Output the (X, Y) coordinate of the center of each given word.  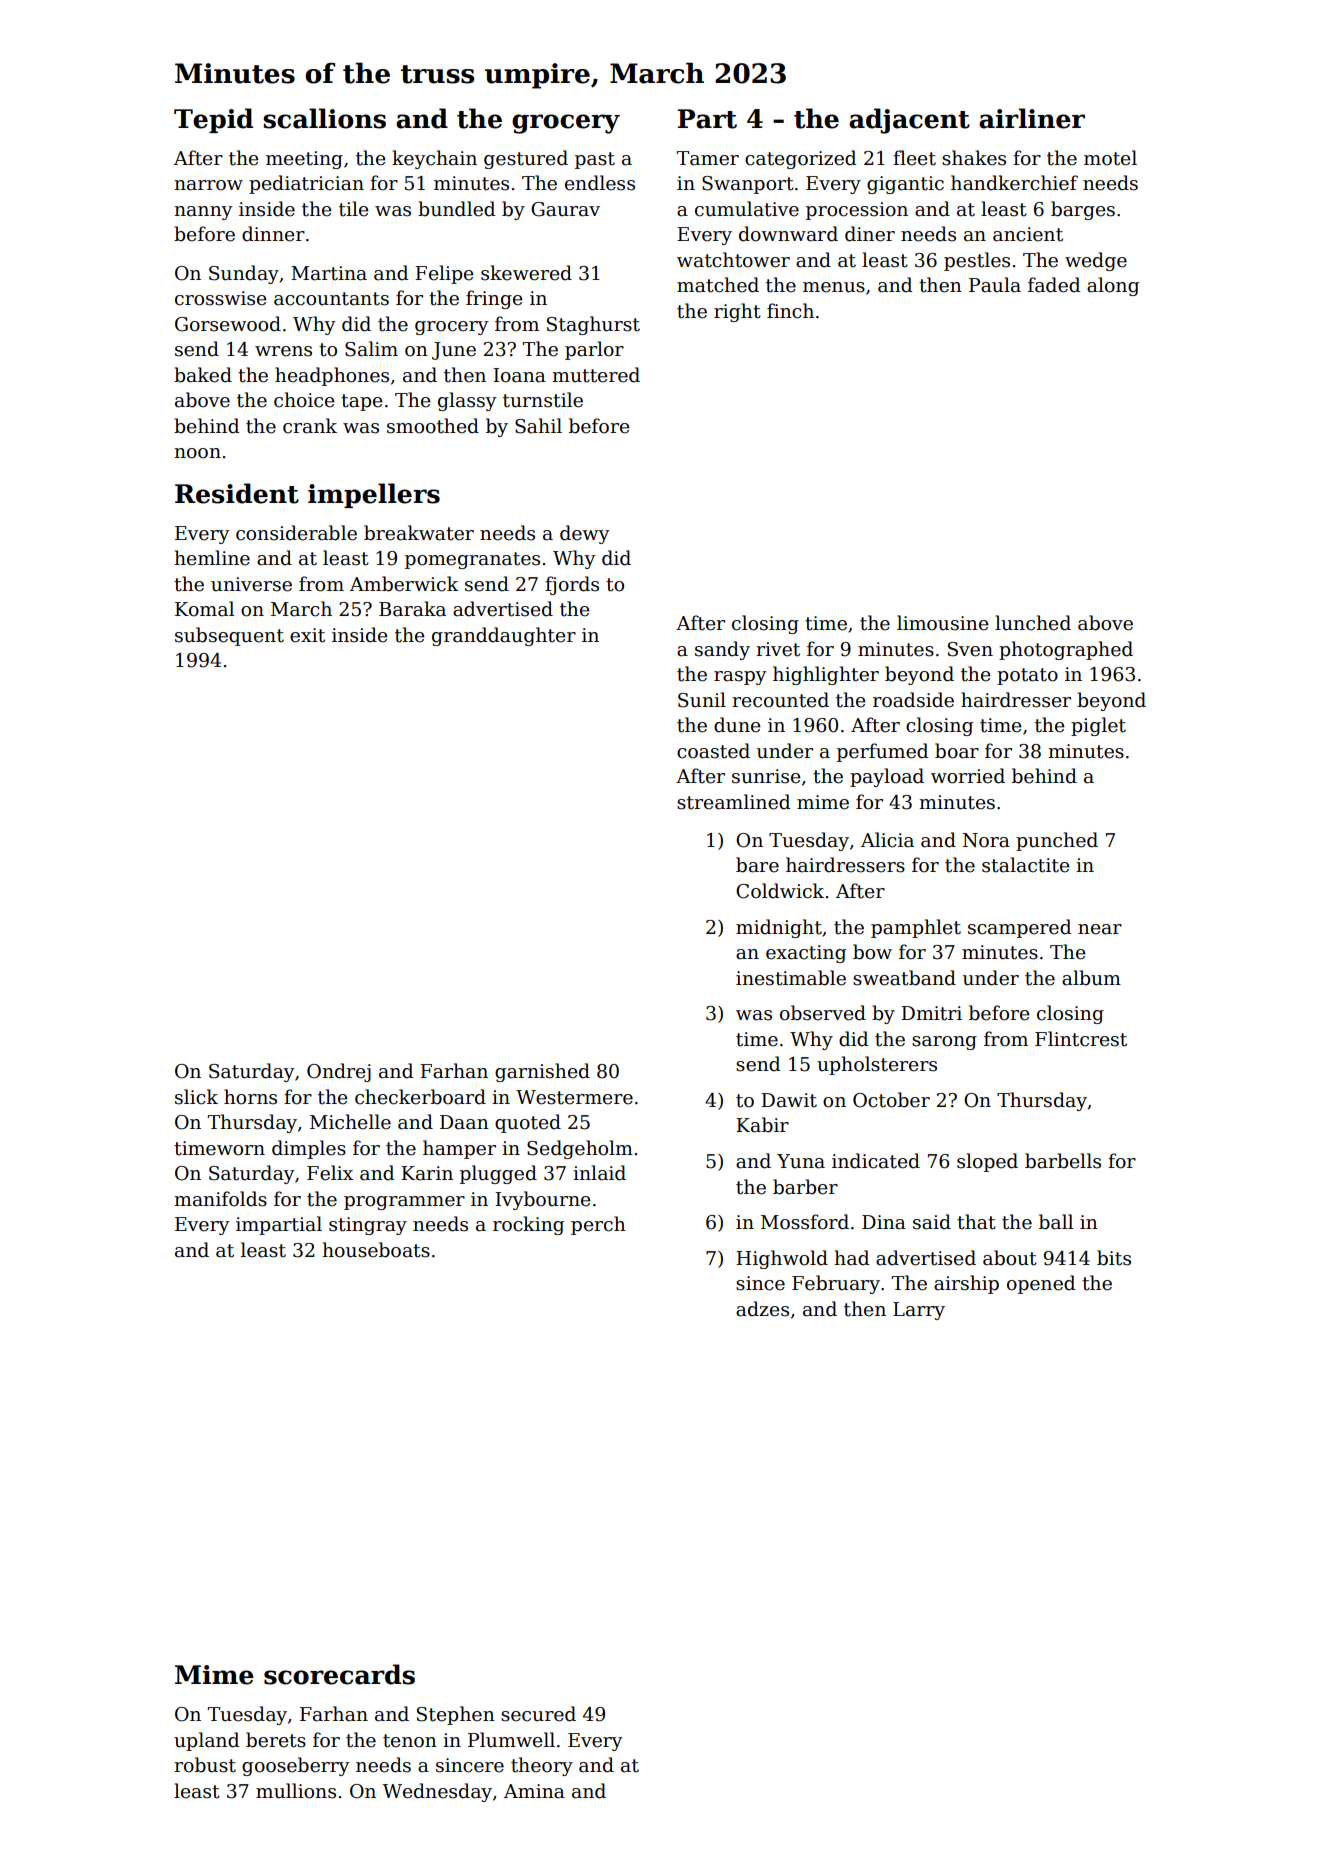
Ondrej (339, 1072)
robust (205, 1765)
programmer (404, 1203)
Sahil (538, 426)
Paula (995, 285)
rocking (528, 1225)
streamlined (733, 802)
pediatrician (306, 184)
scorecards (339, 1674)
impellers (374, 495)
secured (538, 1714)
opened (1041, 1284)
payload (887, 777)
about (1010, 1258)
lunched (1033, 623)
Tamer (708, 158)
